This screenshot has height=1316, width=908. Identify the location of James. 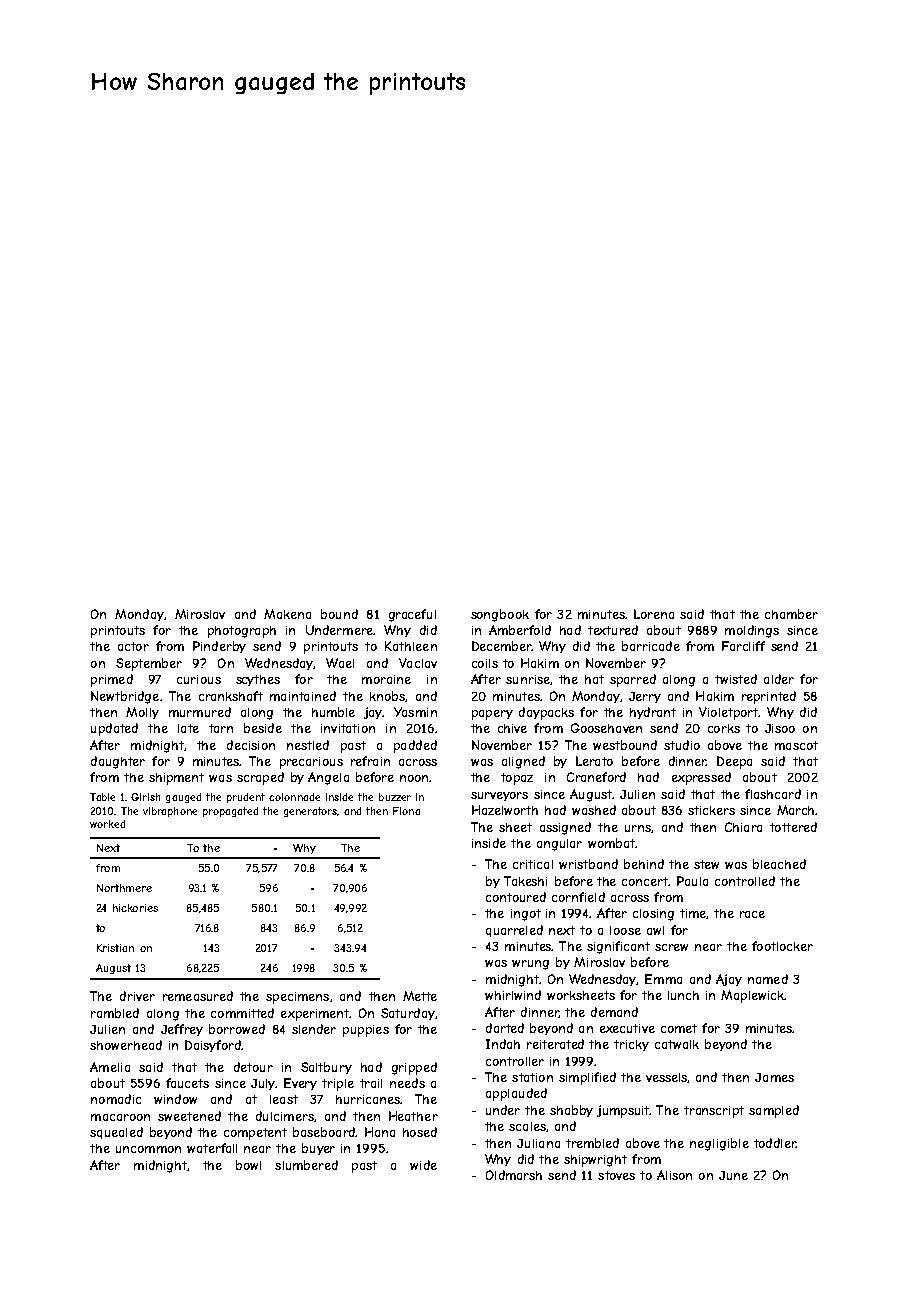
(774, 1077).
